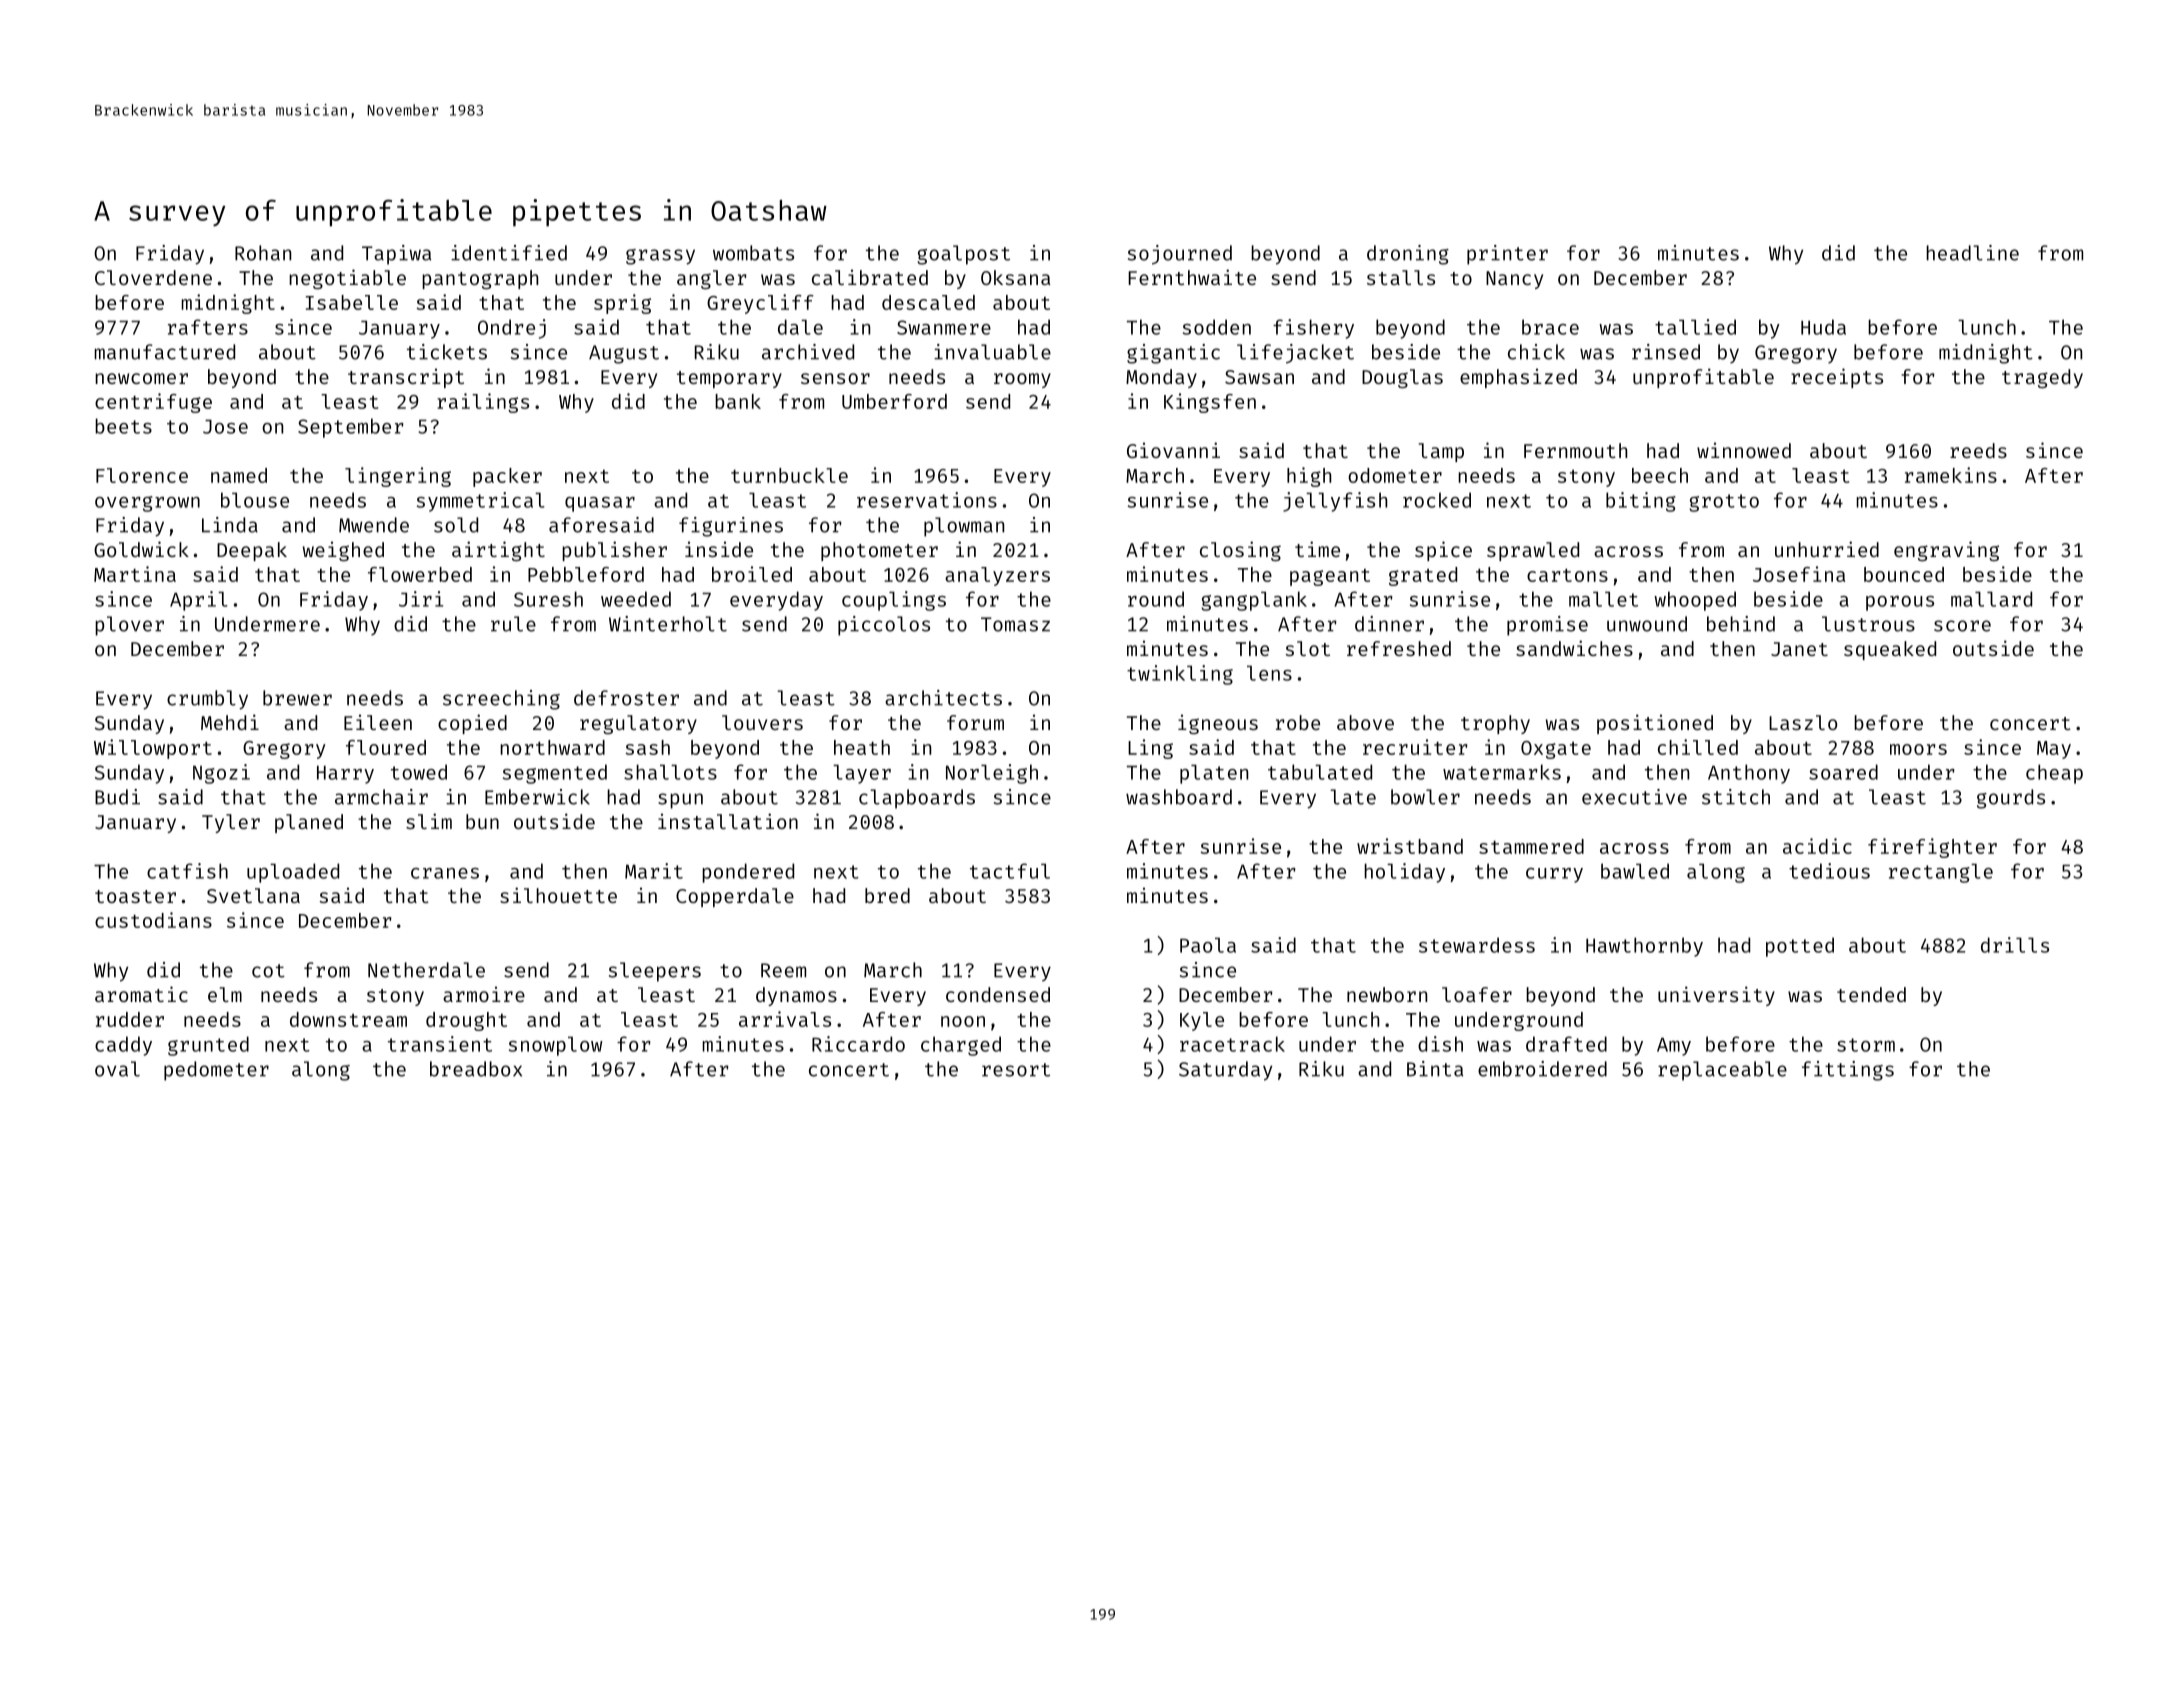  What do you see at coordinates (963, 255) in the page?
I see `goalpost` at bounding box center [963, 255].
